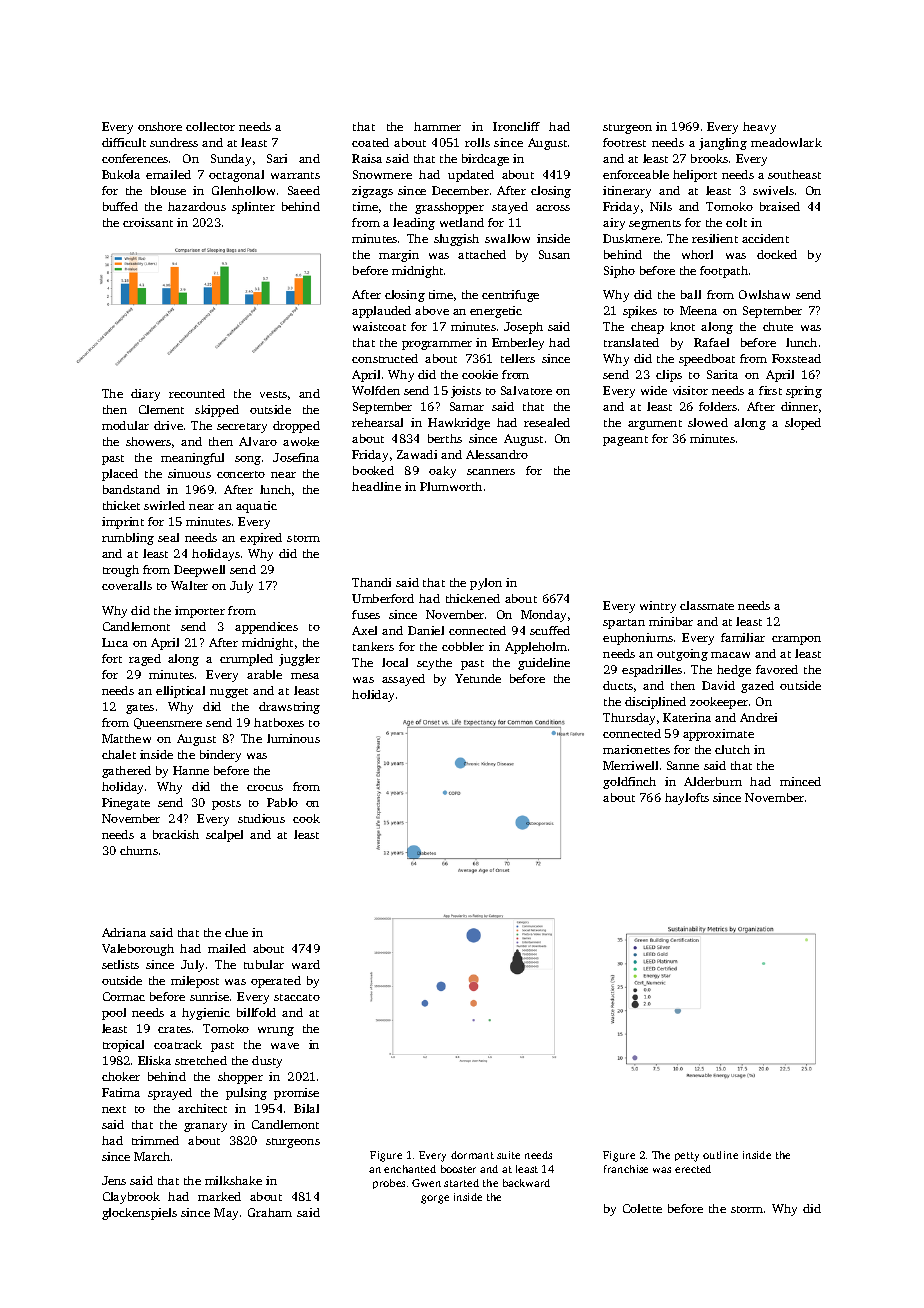 Image resolution: width=924 pixels, height=1308 pixels. What do you see at coordinates (697, 254) in the screenshot?
I see `whorl` at bounding box center [697, 254].
